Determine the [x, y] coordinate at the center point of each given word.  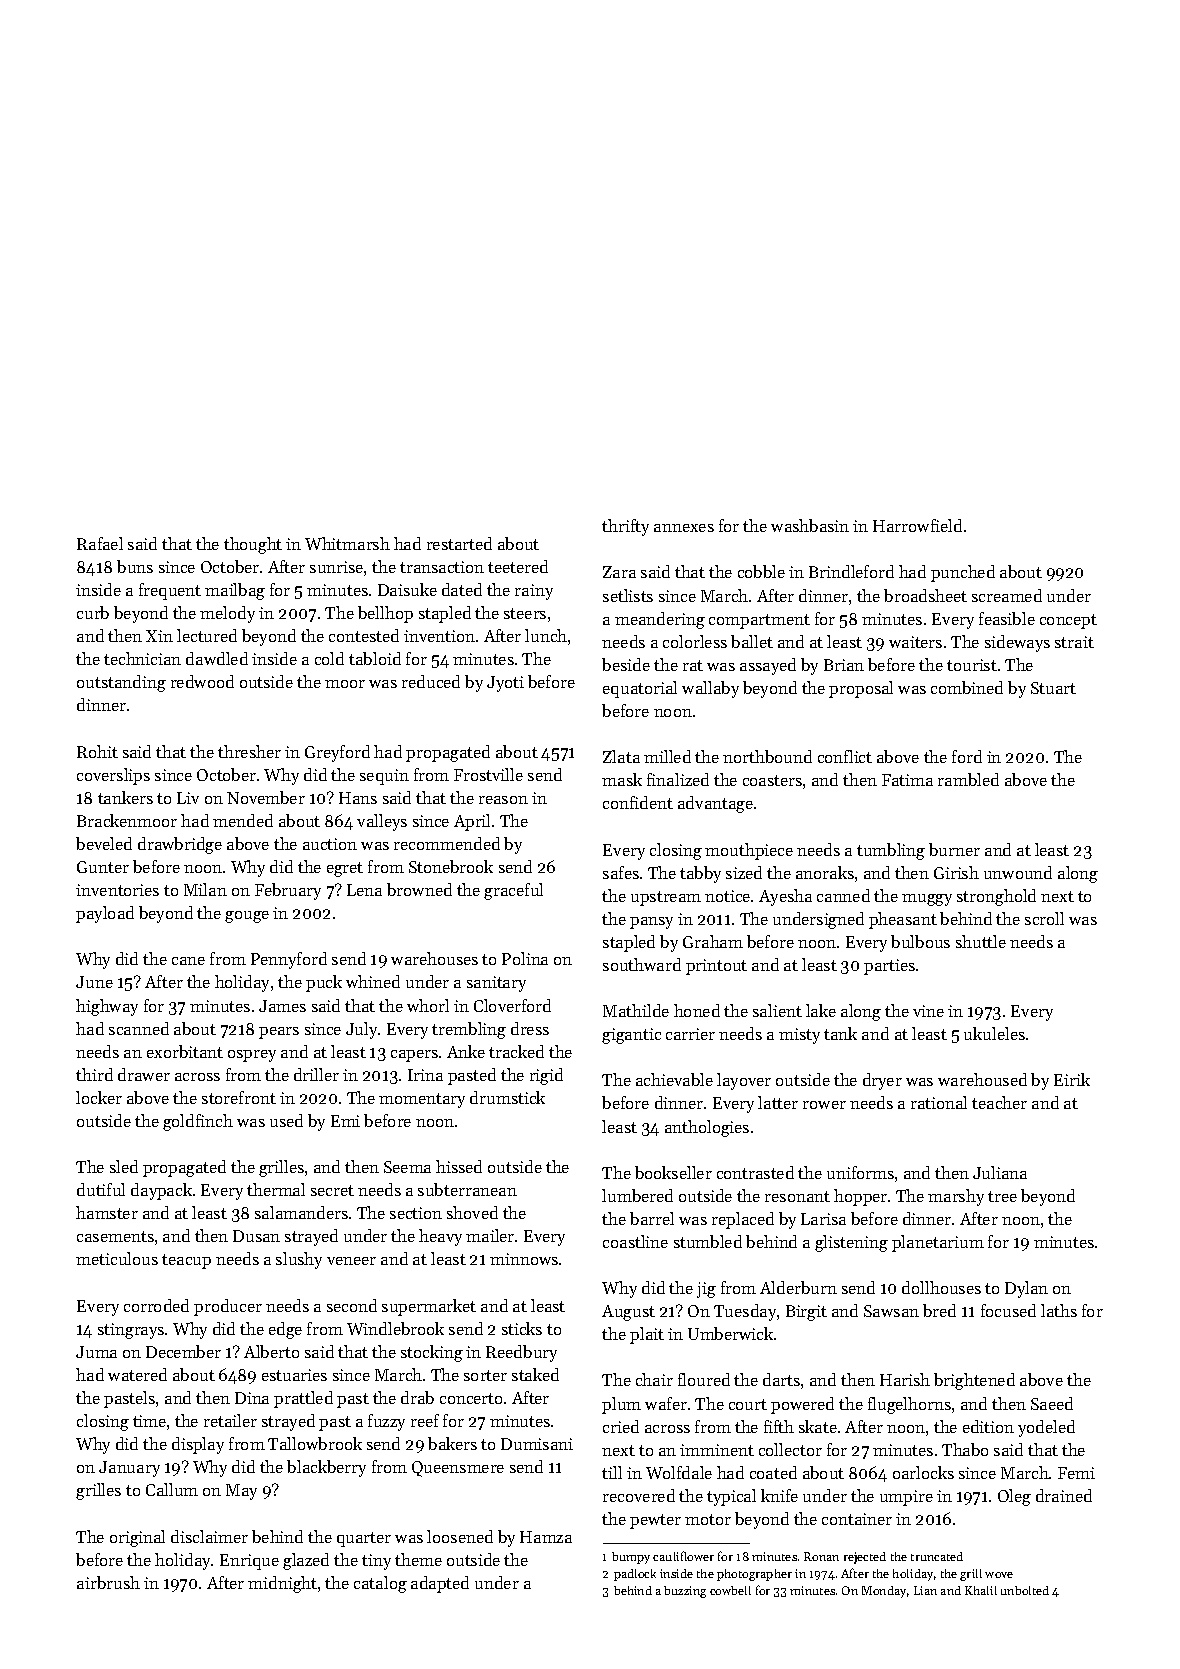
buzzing [685, 1592]
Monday [884, 1592]
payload [105, 914]
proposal [861, 689]
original [137, 1538]
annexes [684, 528]
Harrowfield [917, 525]
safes [621, 872]
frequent [170, 591]
